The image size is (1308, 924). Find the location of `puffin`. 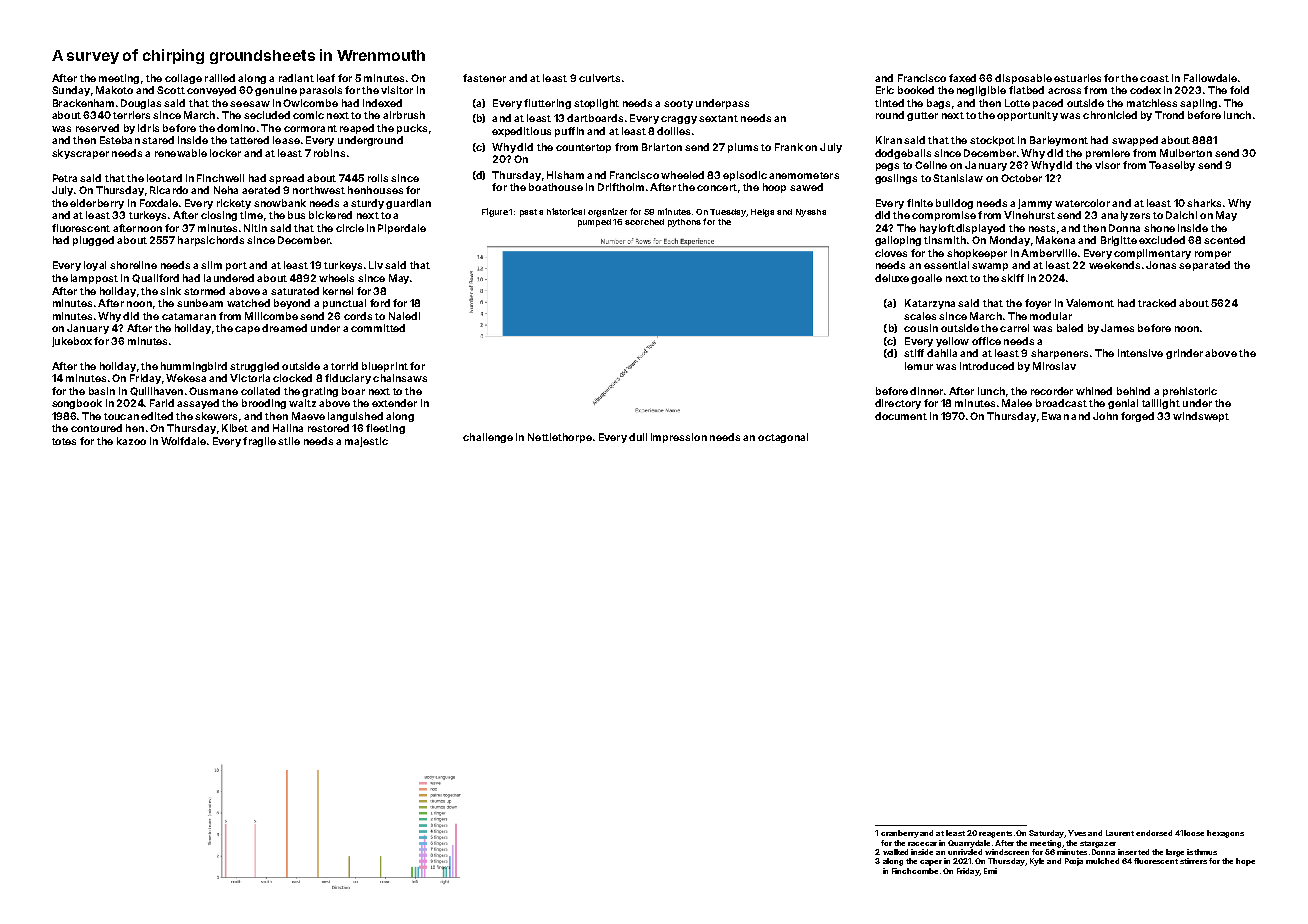

puffin is located at coordinates (569, 132).
